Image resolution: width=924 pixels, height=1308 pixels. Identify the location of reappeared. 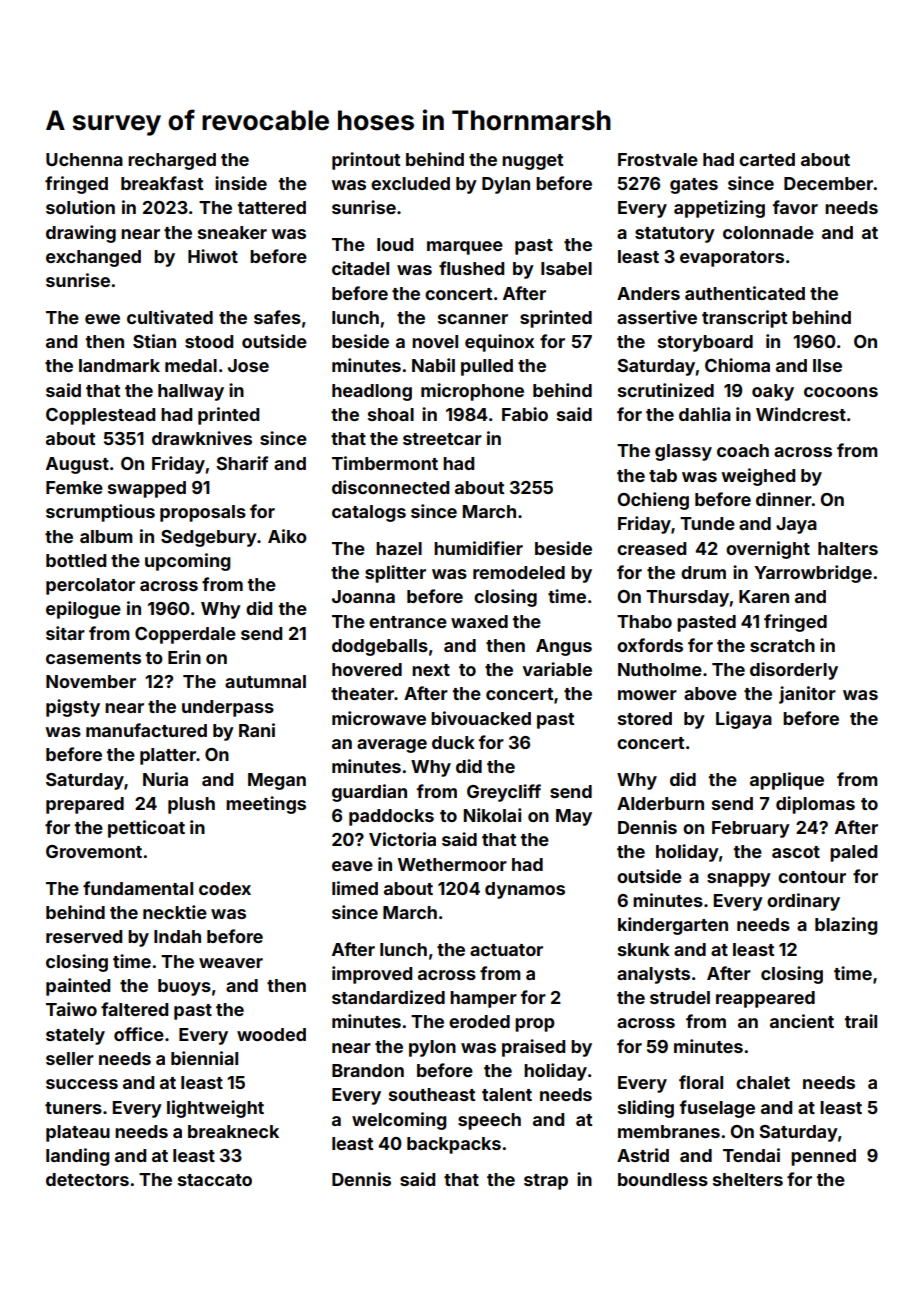
(765, 999).
